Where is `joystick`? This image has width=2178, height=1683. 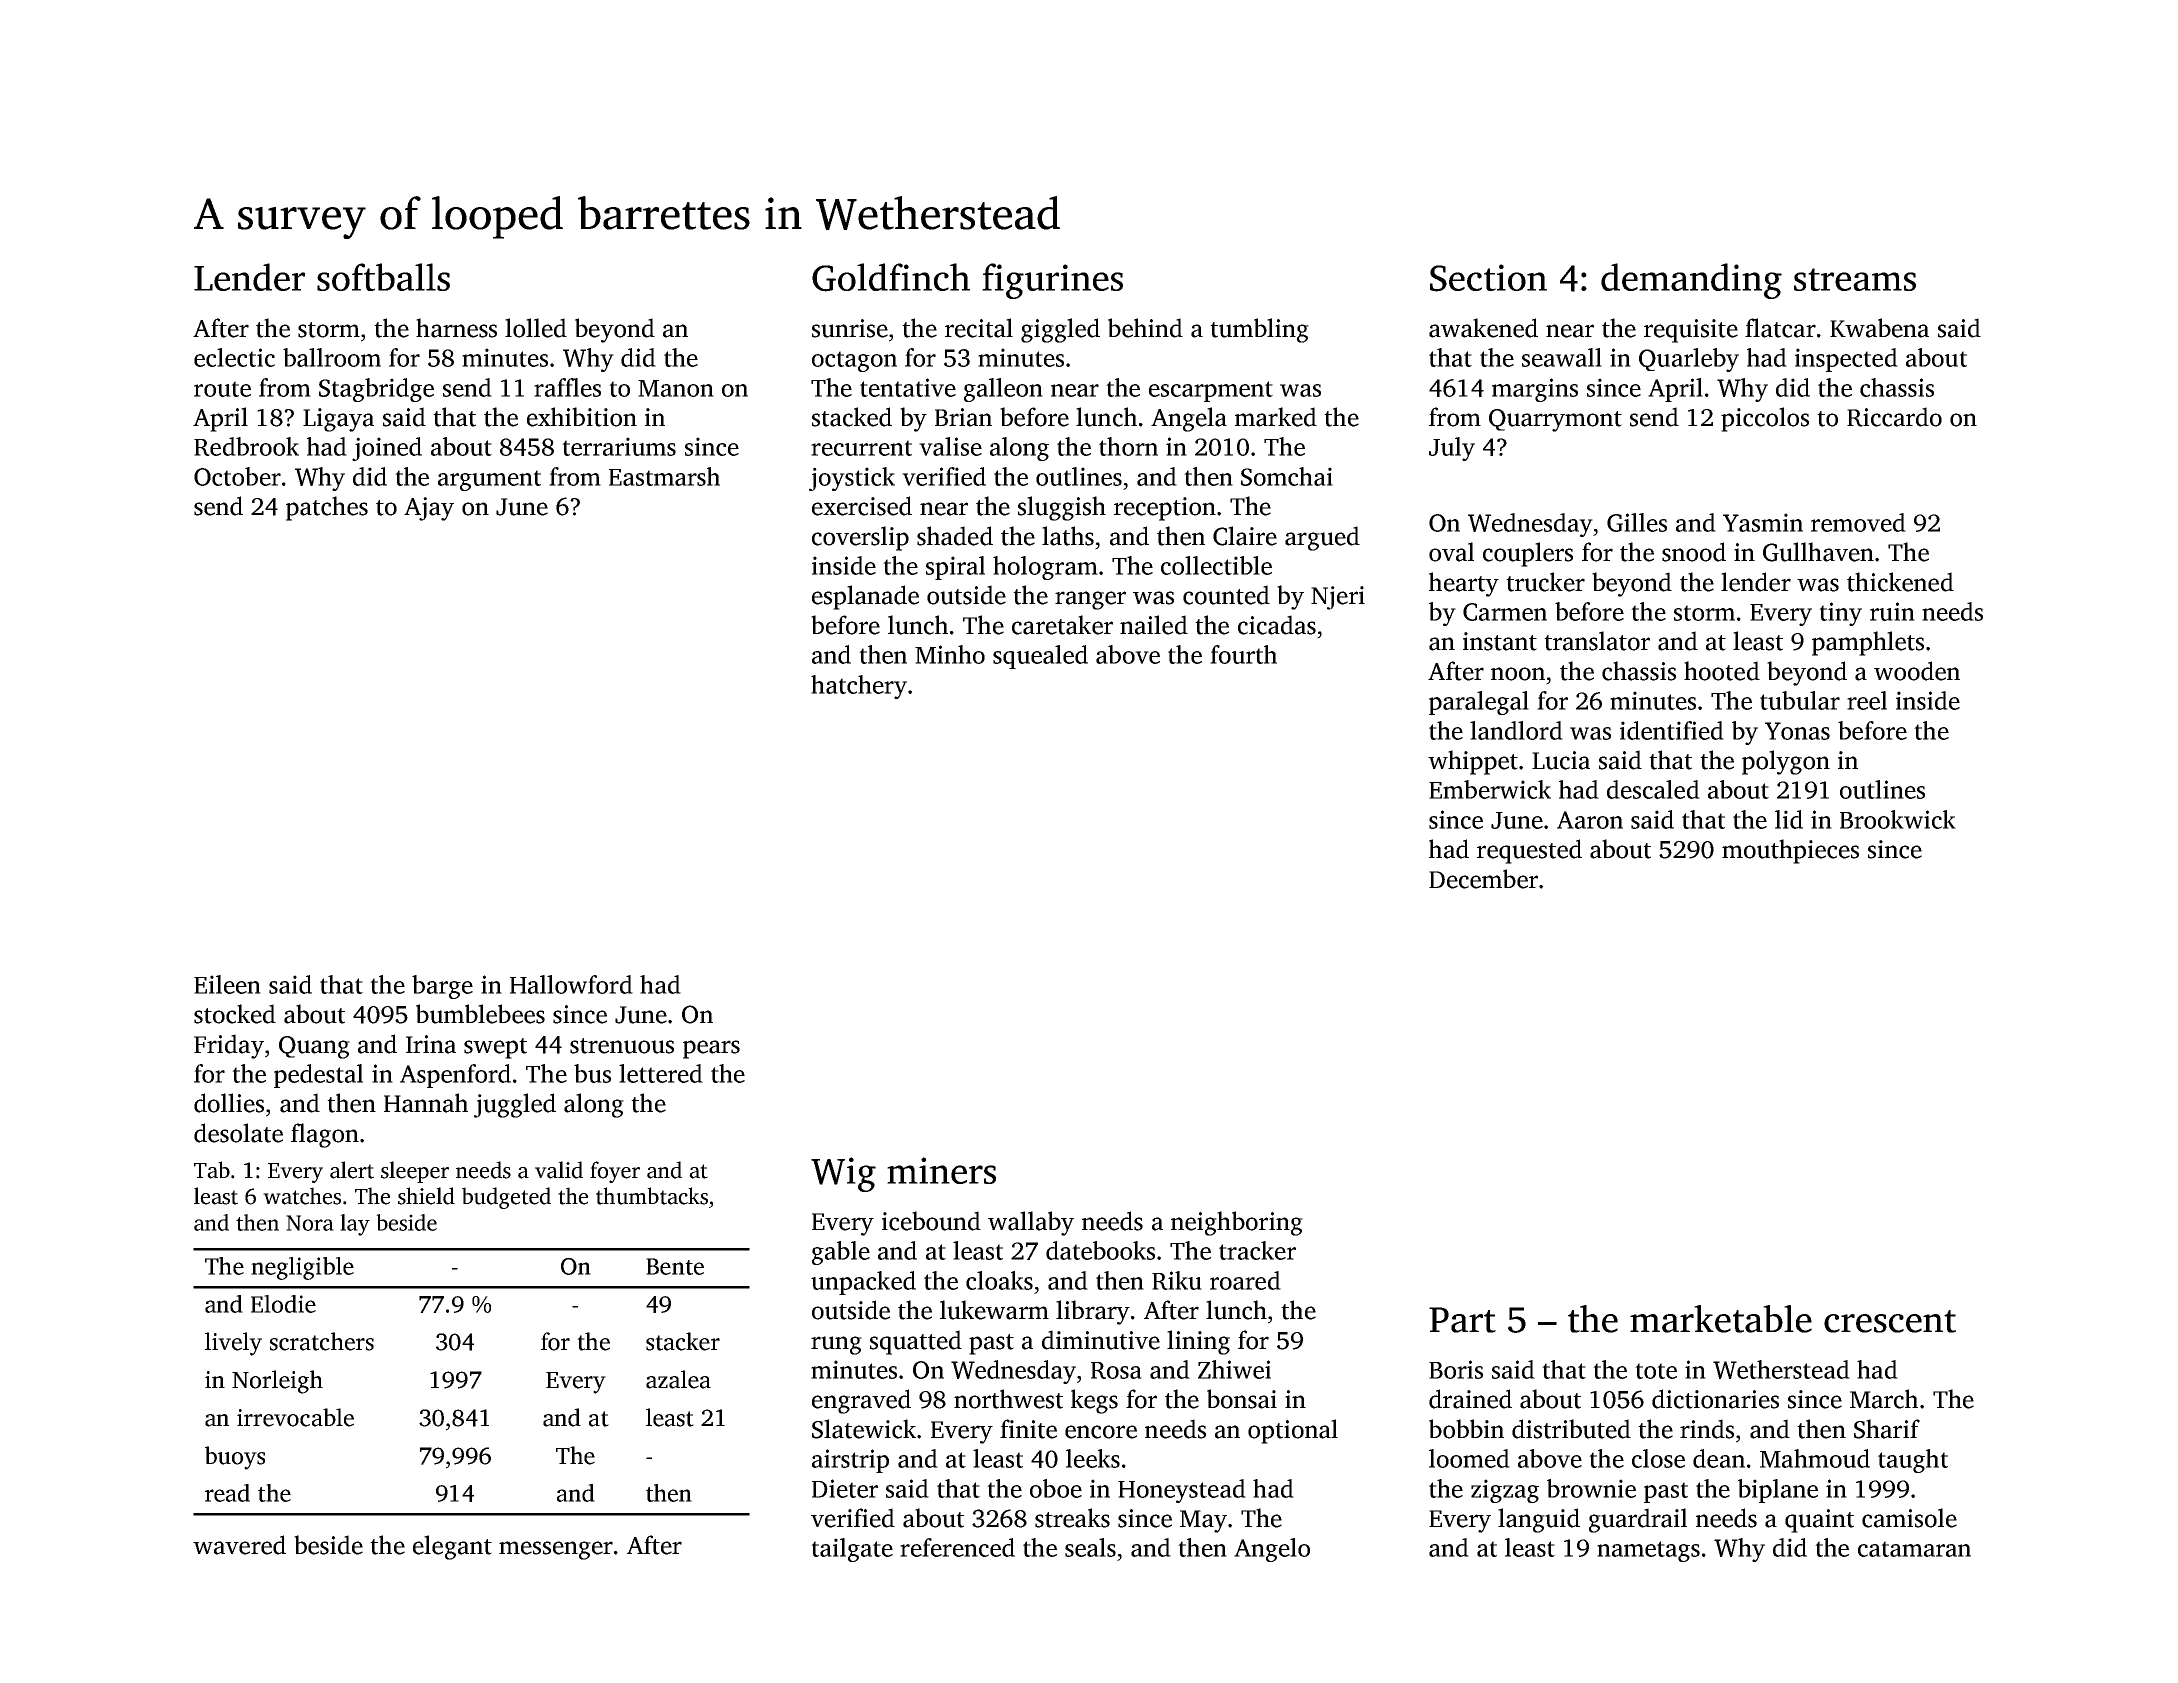
joystick is located at coordinates (852, 479).
